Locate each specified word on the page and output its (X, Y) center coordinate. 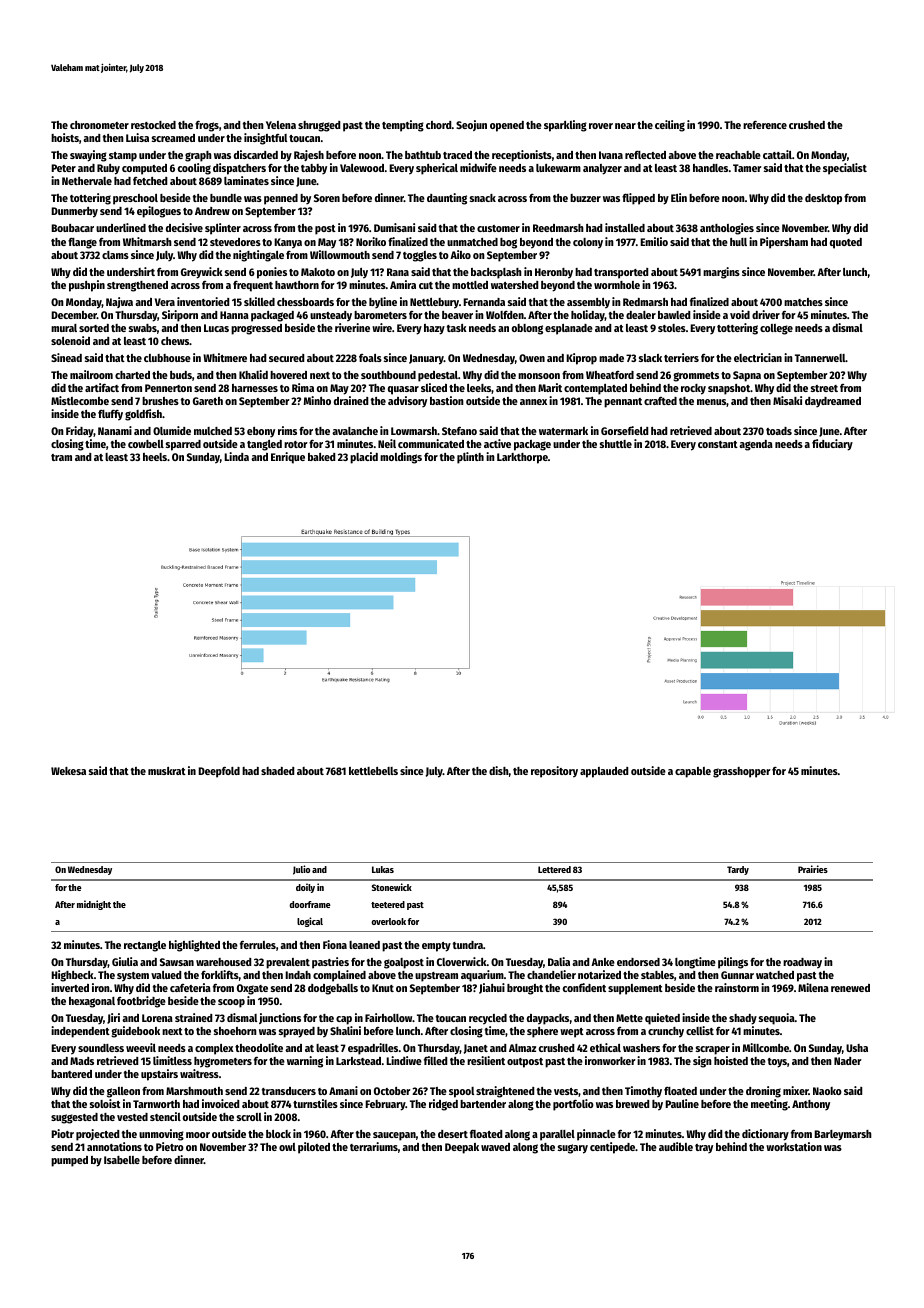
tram (61, 457)
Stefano (459, 431)
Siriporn (180, 316)
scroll (249, 1117)
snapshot (729, 389)
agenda (756, 445)
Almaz (522, 1048)
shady (743, 1019)
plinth (470, 458)
